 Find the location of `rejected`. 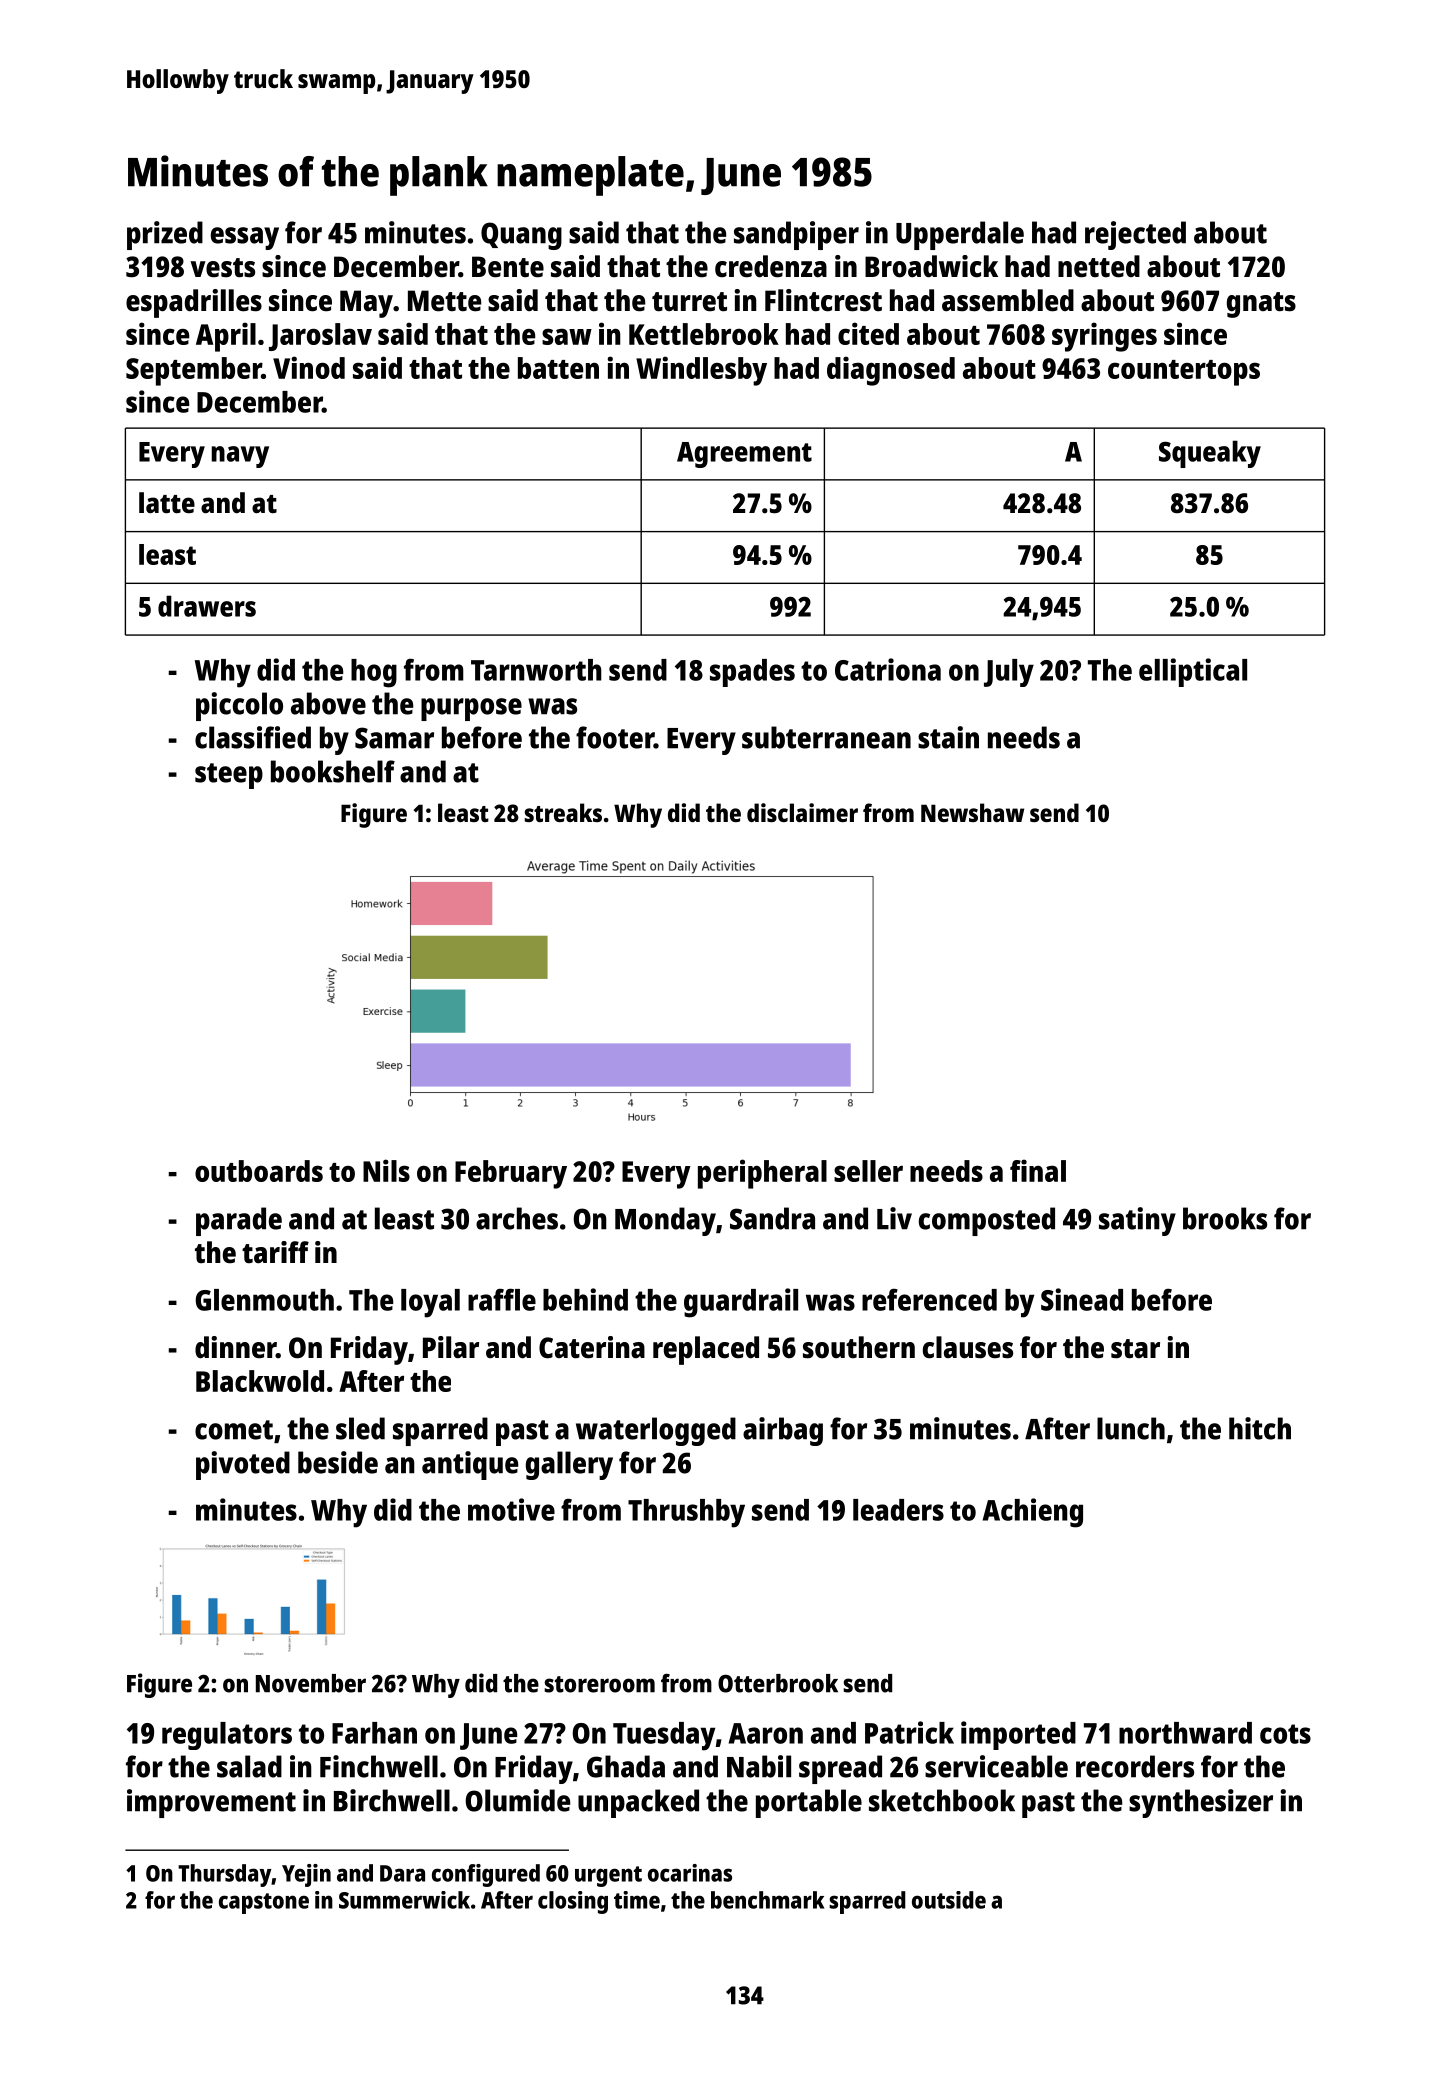

rejected is located at coordinates (1135, 235).
